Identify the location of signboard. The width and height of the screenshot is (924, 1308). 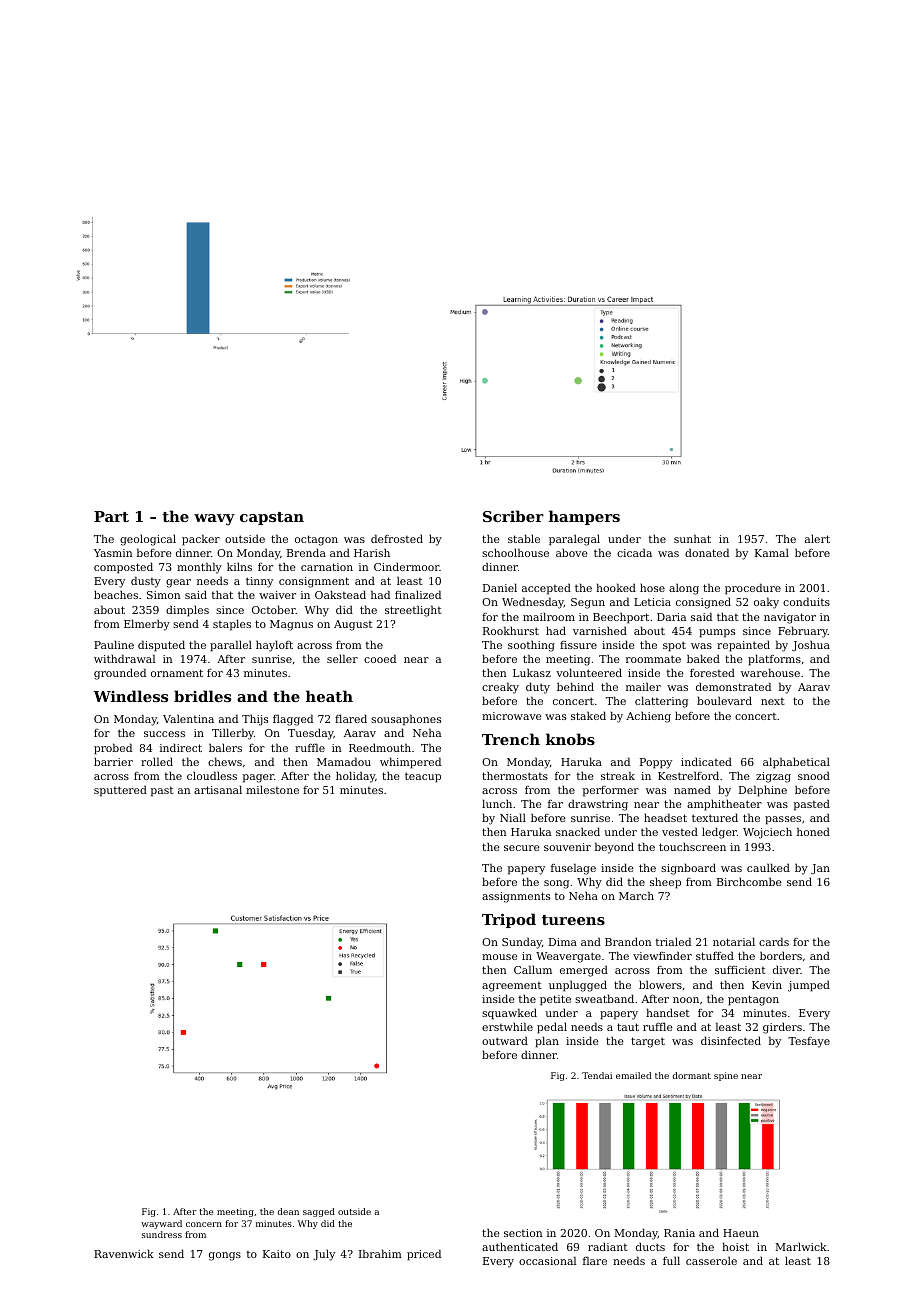
(688, 869).
